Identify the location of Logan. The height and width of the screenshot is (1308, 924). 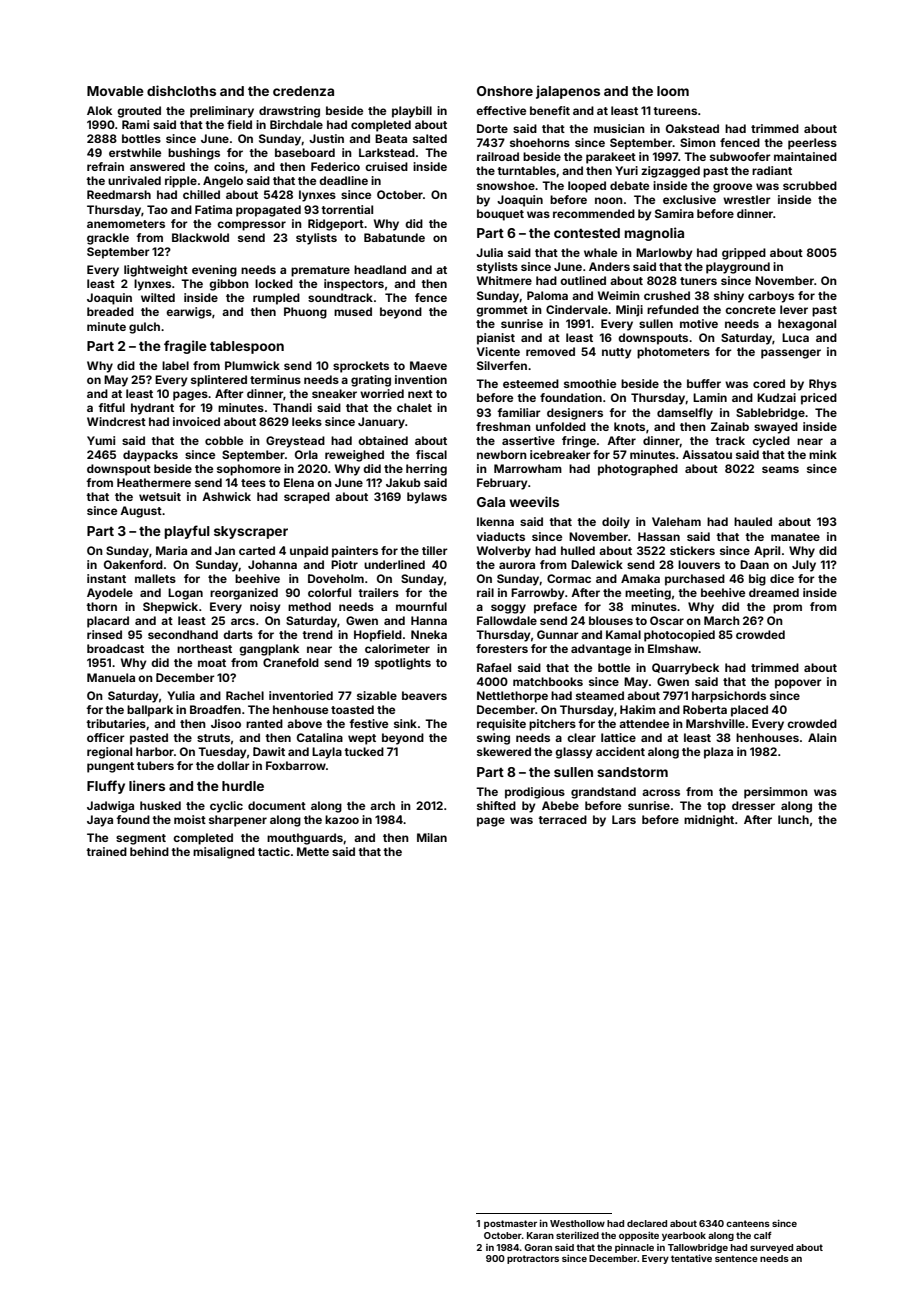
(185, 594).
